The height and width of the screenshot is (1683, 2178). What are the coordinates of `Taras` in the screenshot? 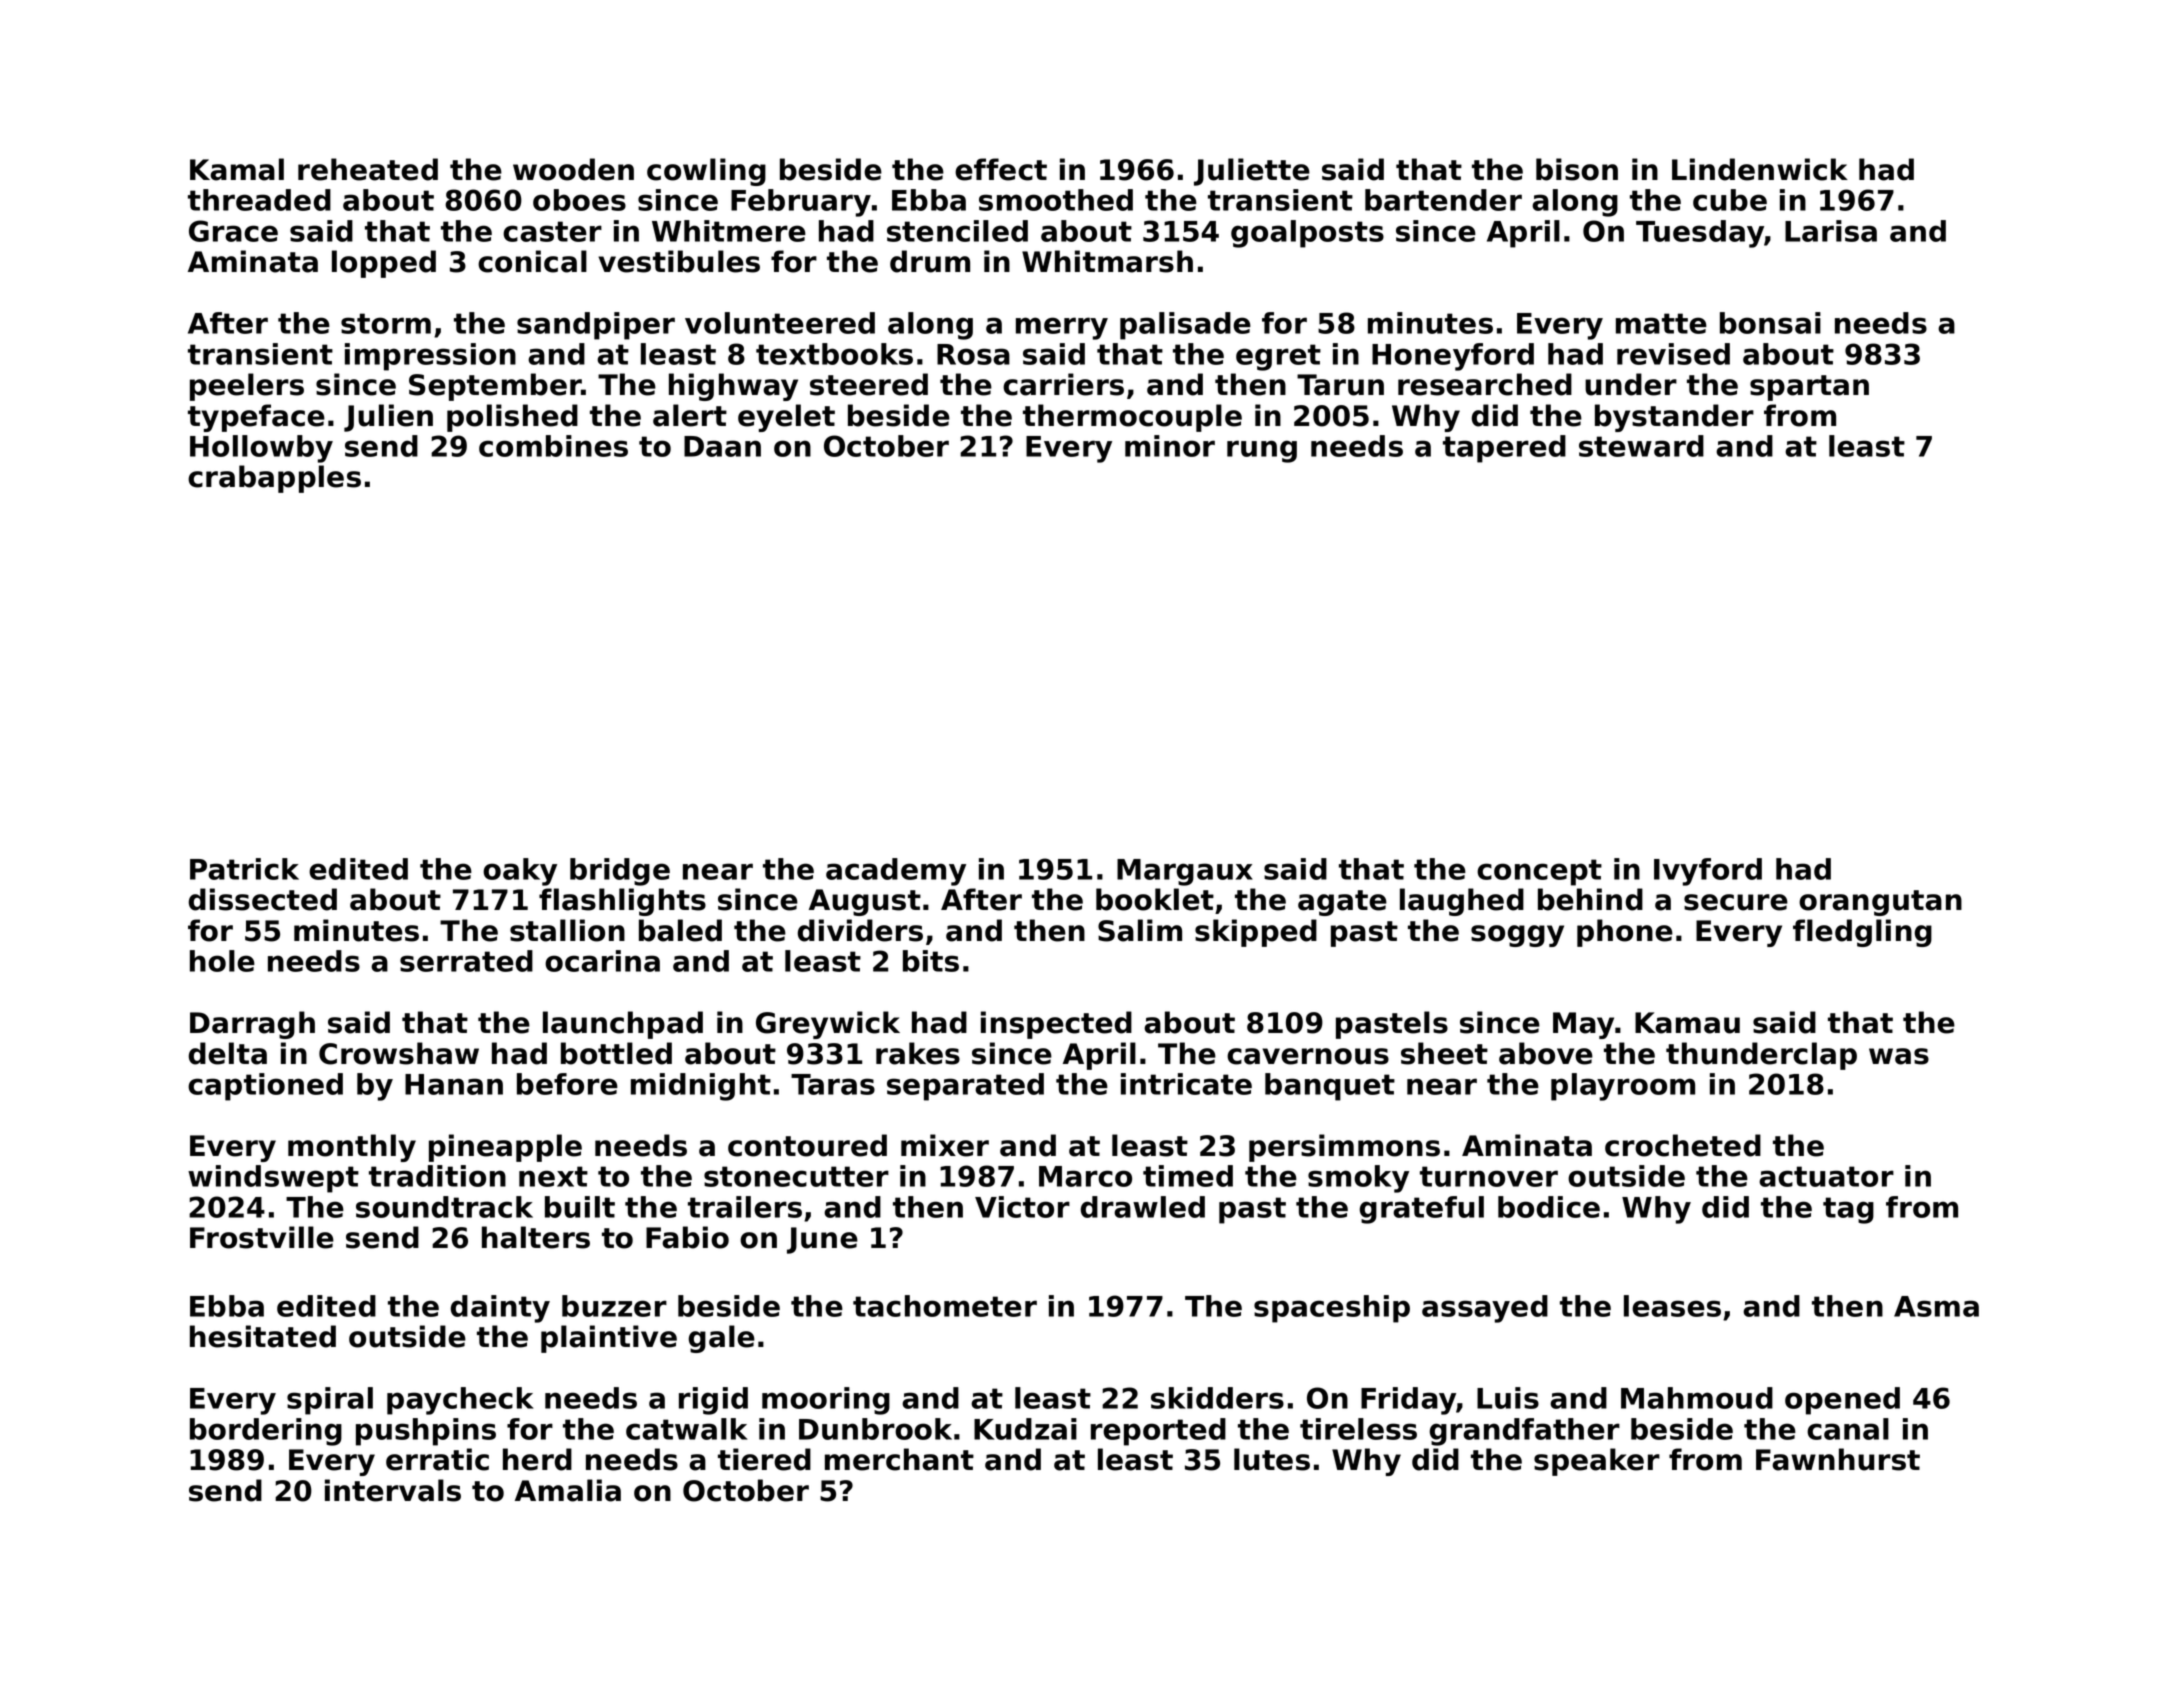 It's located at (833, 1084).
